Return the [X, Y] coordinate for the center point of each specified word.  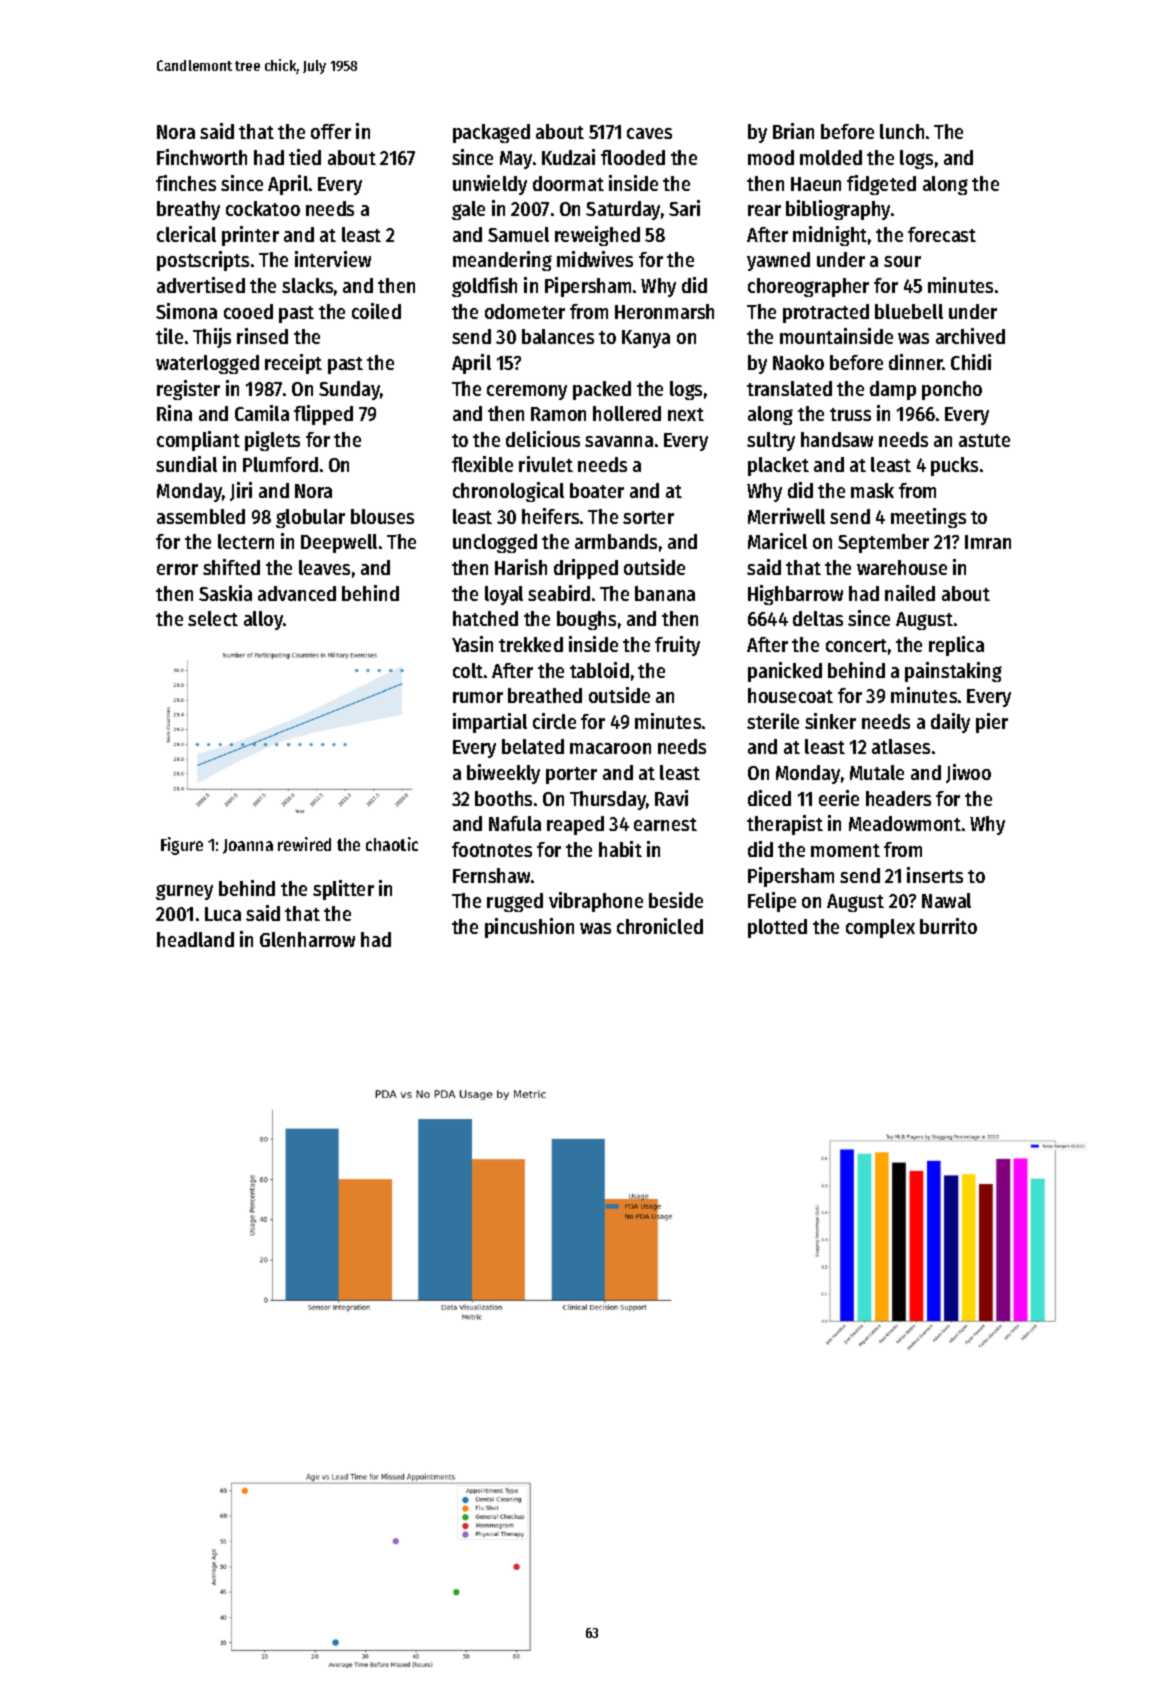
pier [992, 723]
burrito [948, 926]
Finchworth [202, 157]
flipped [323, 415]
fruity [677, 646]
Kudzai [568, 157]
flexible [482, 464]
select [213, 618]
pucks [954, 466]
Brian [793, 131]
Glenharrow [307, 939]
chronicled [660, 926]
